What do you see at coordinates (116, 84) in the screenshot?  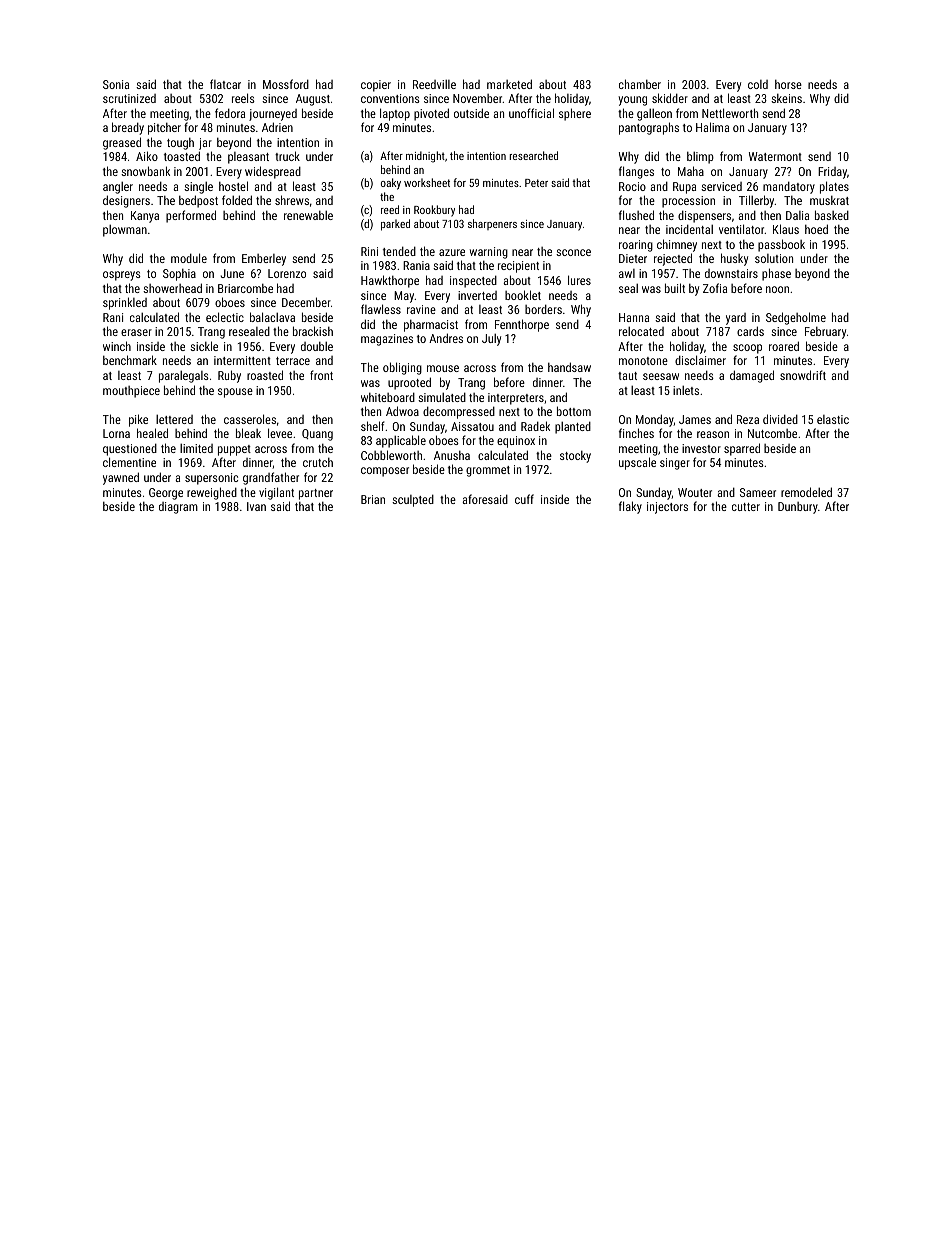 I see `Sonia` at bounding box center [116, 84].
